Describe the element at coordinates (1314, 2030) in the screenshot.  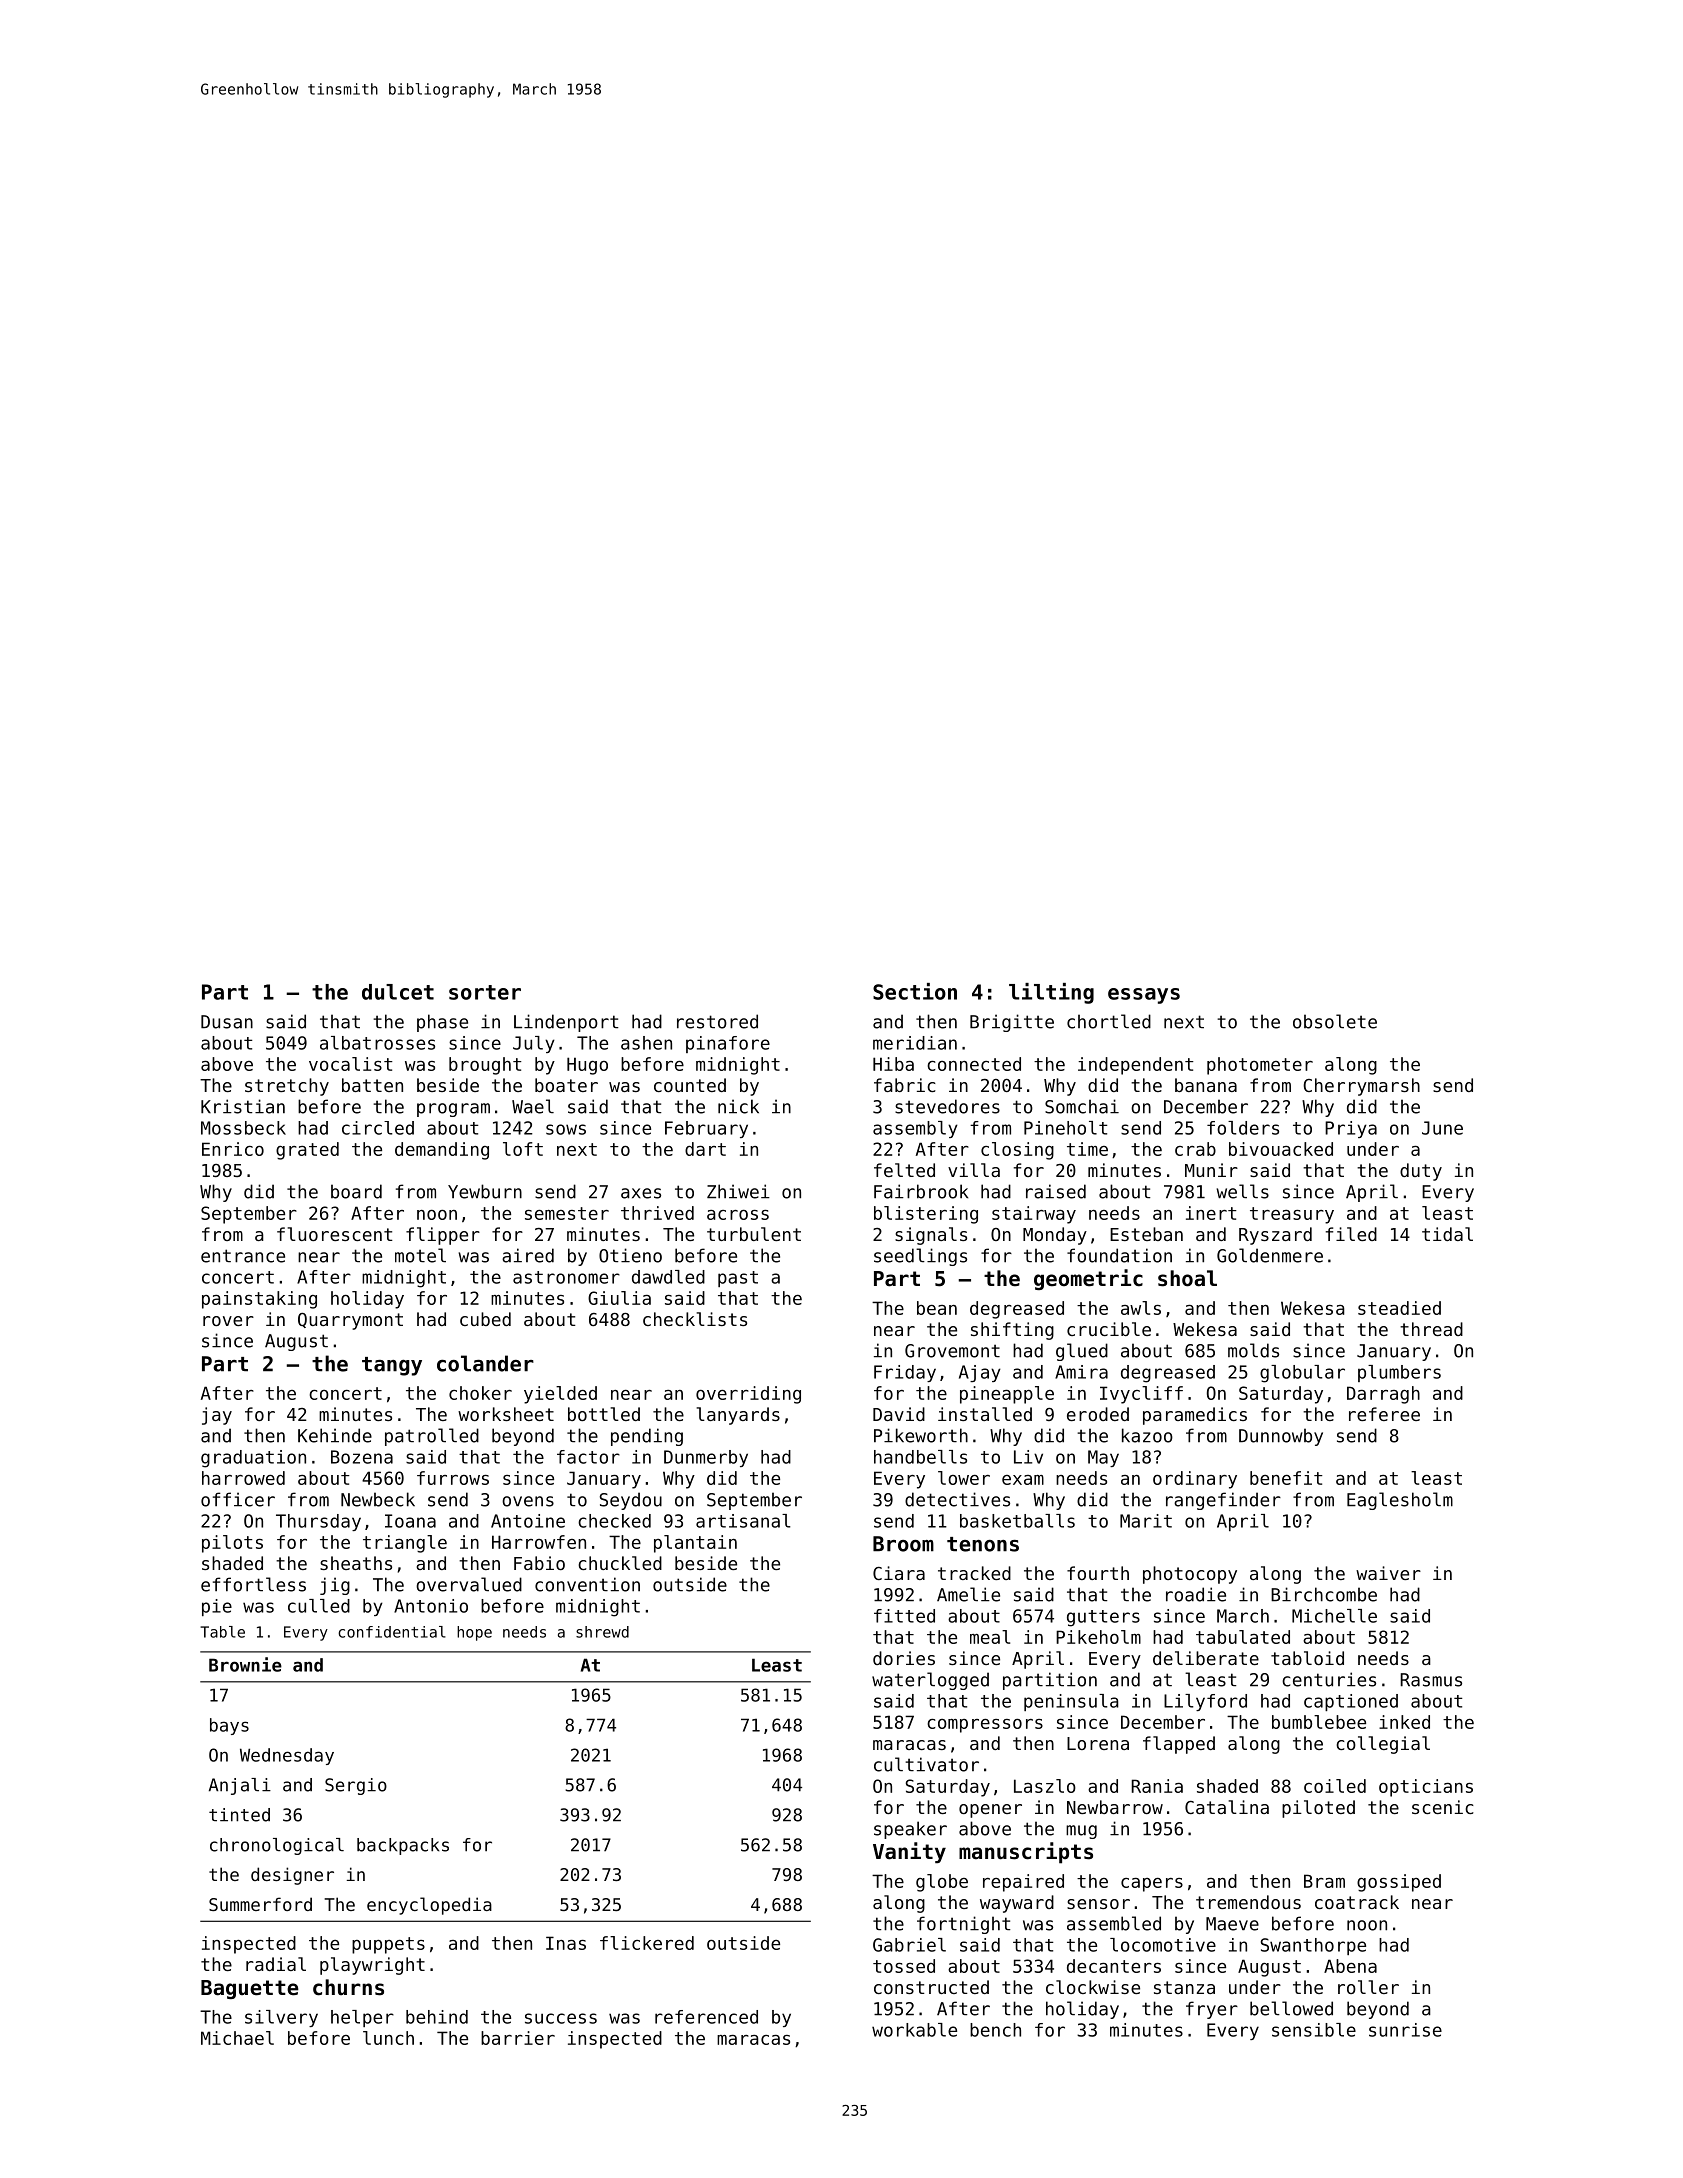
I see `sensible` at that location.
